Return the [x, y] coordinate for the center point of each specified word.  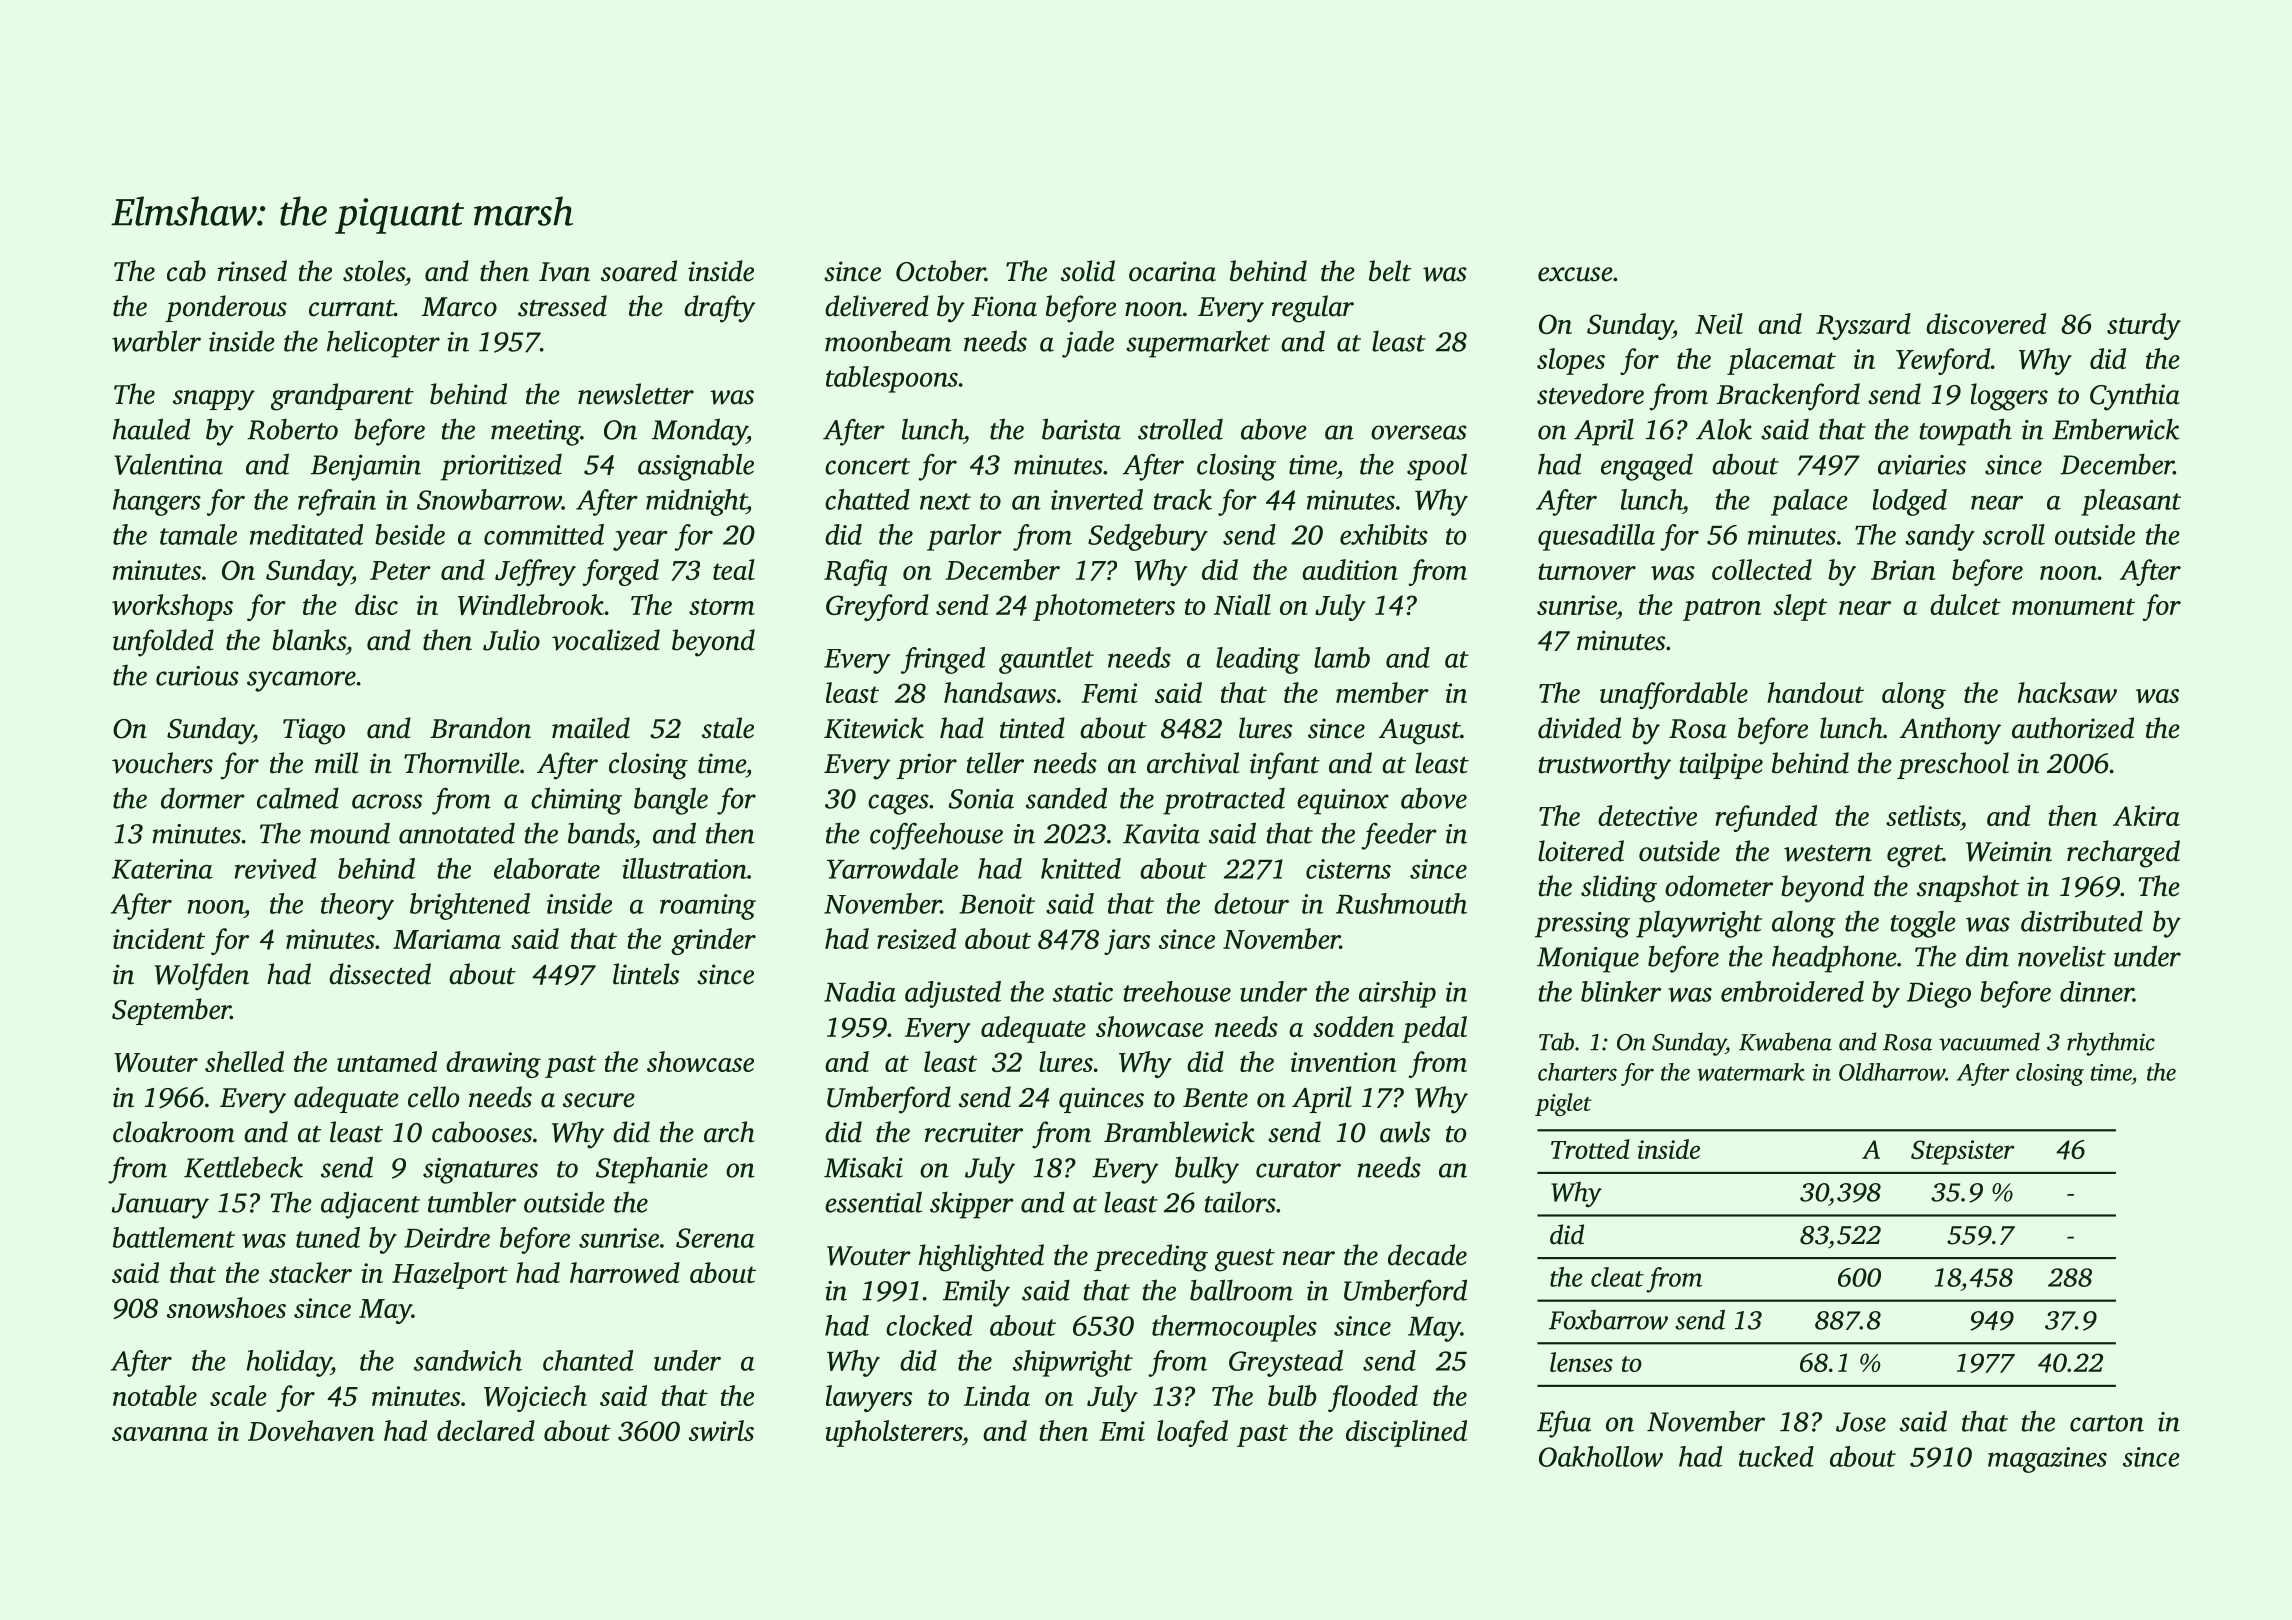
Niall [1242, 604]
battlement [174, 1237]
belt [1390, 271]
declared [486, 1430]
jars [1127, 942]
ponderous [226, 308]
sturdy [2144, 326]
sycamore [301, 681]
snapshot [1968, 888]
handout [1815, 692]
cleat [1617, 1277]
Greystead [1286, 1363]
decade [1427, 1255]
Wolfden [201, 977]
